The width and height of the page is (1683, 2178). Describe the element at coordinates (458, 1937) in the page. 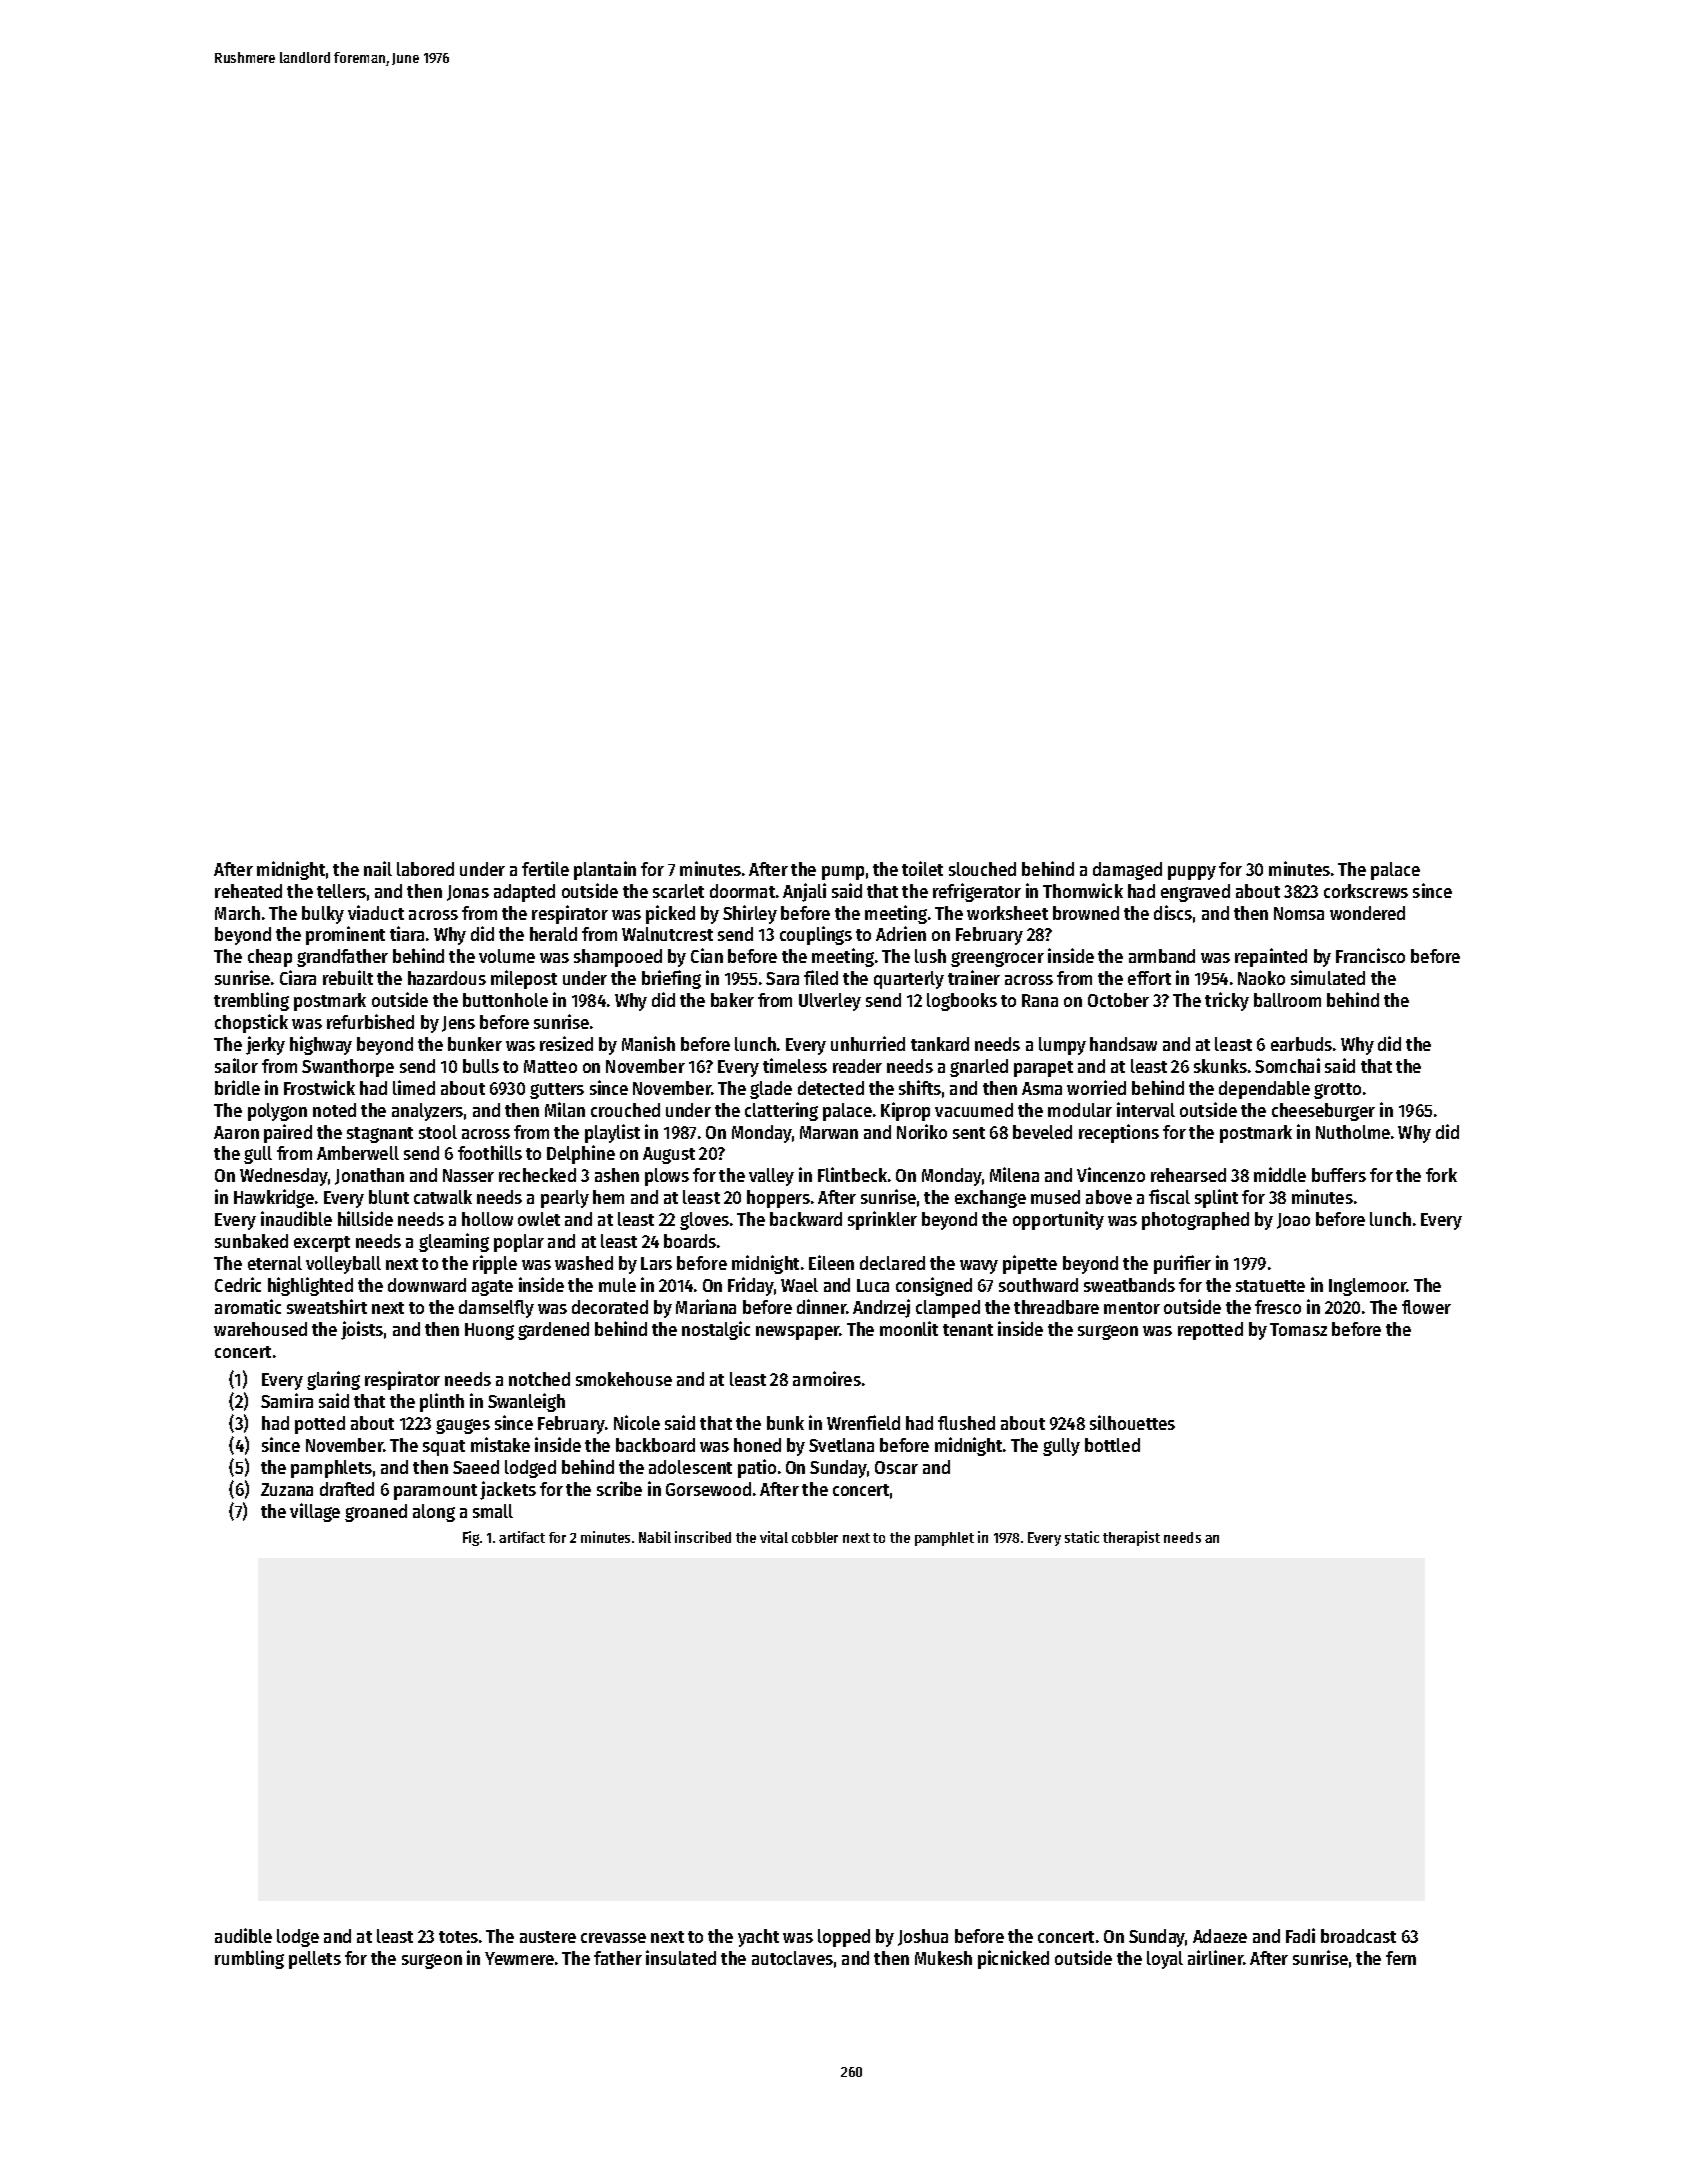

I see `totes` at that location.
